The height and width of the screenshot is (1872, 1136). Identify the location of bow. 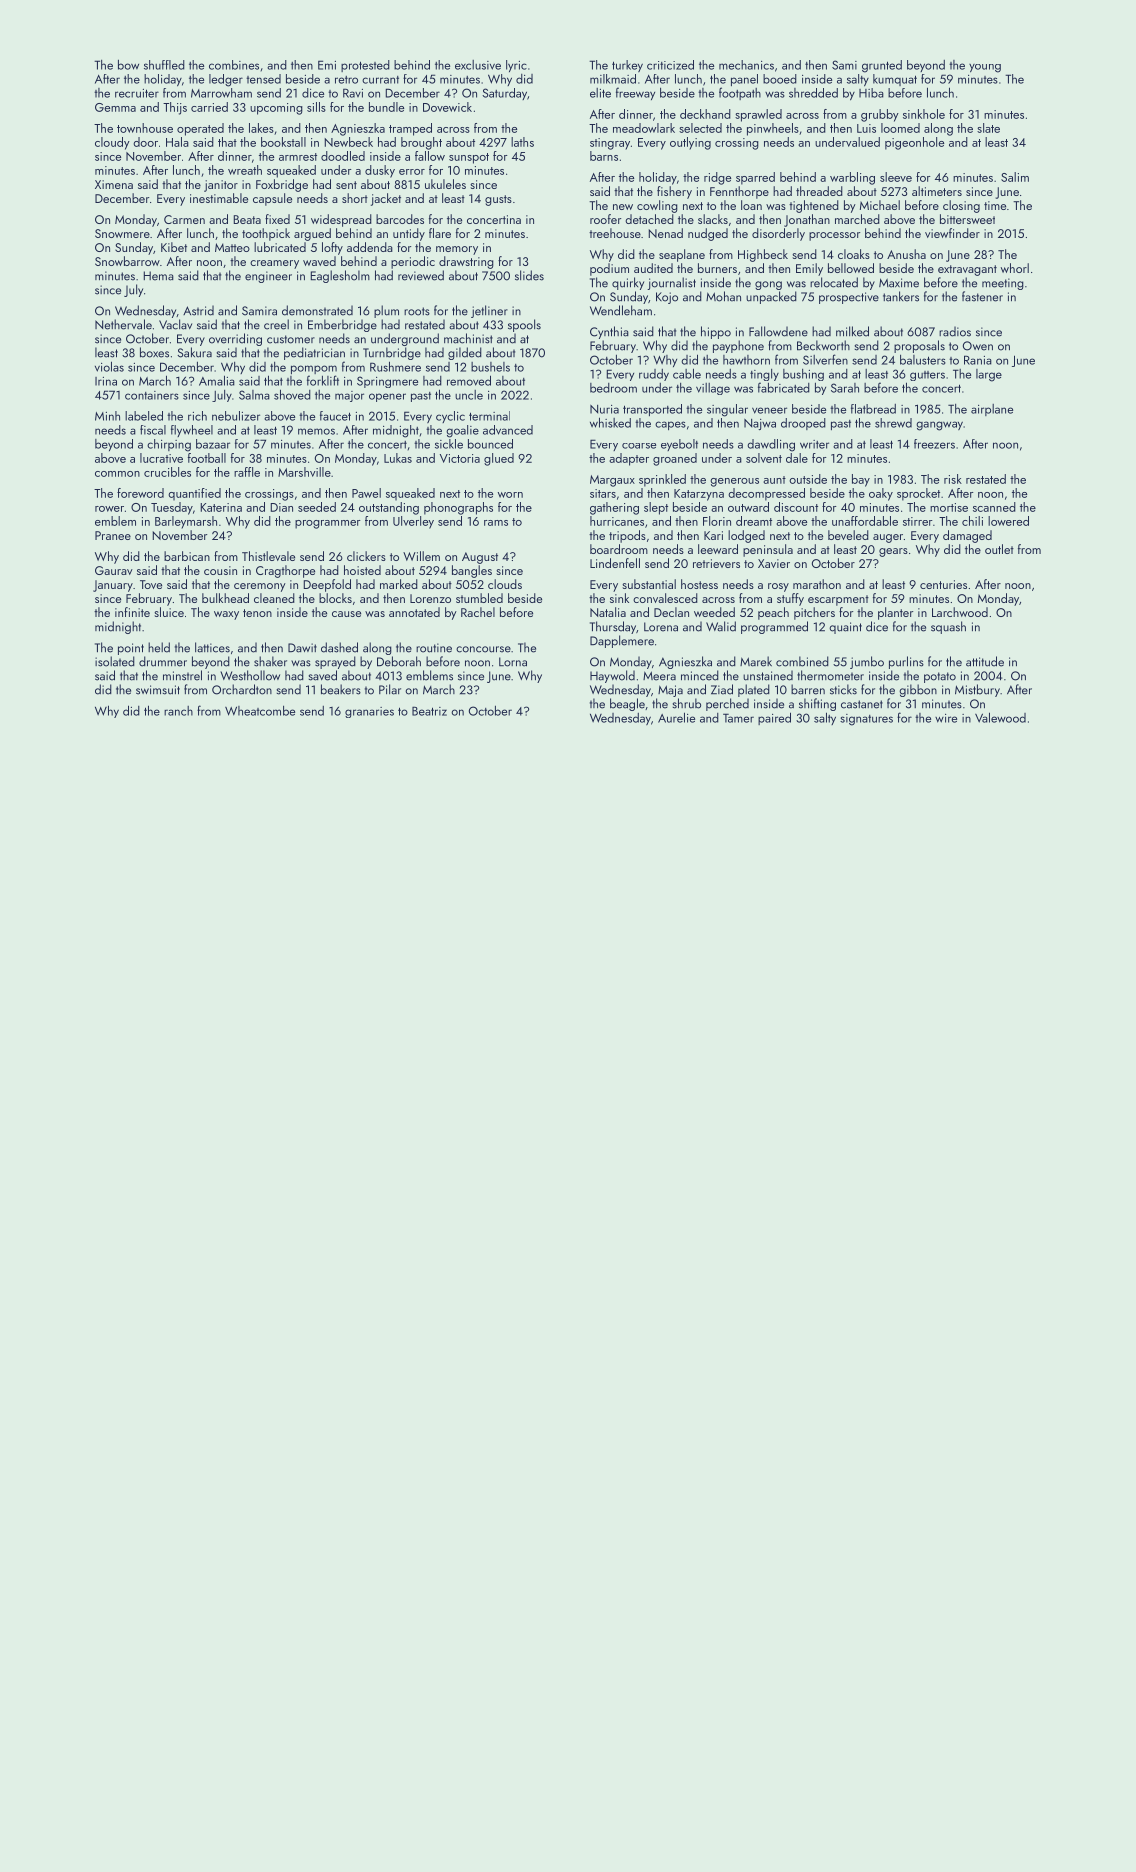
(128, 65).
